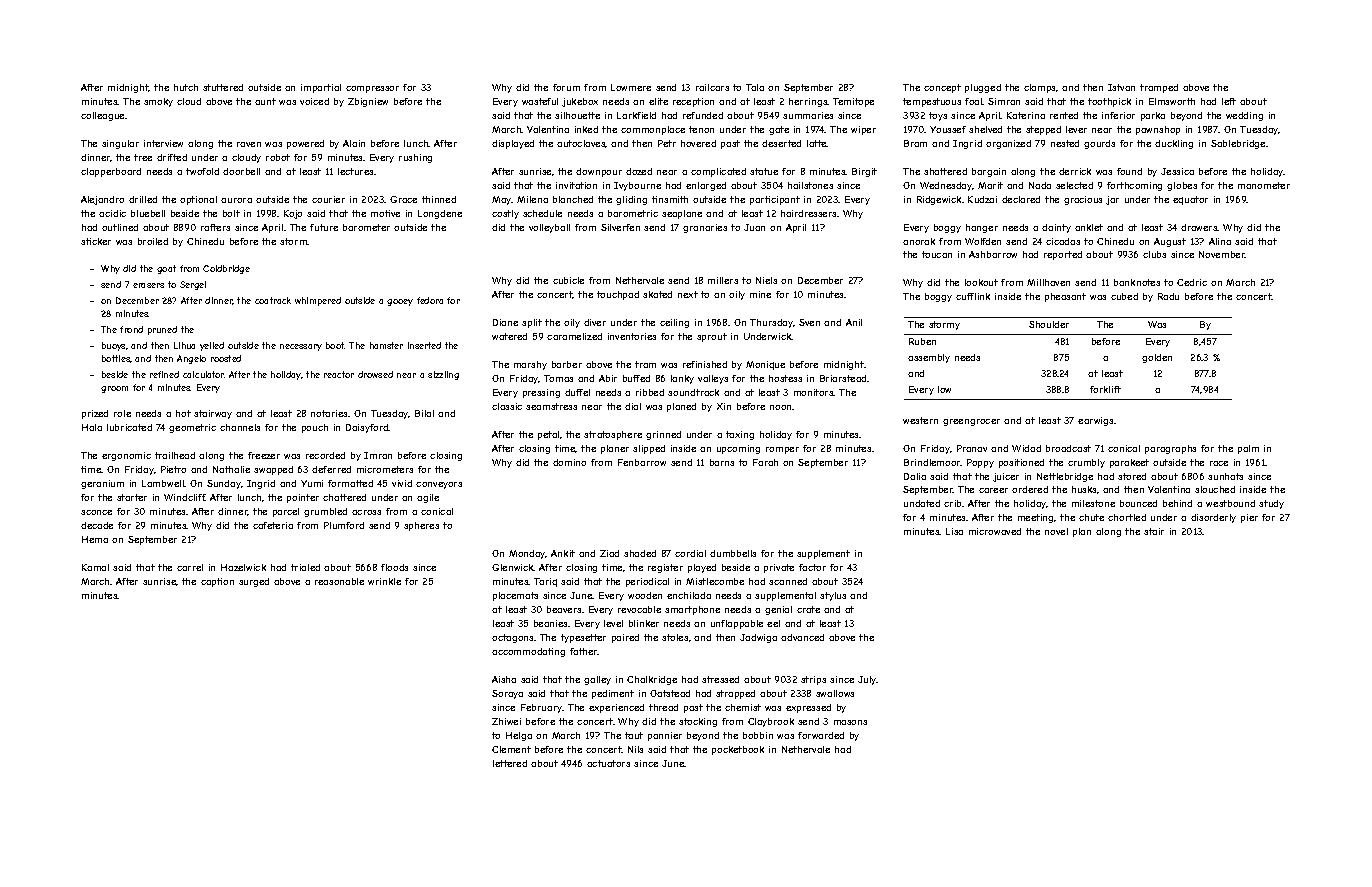 The width and height of the document is (1372, 887). Describe the element at coordinates (126, 456) in the document. I see `ergonomic` at that location.
